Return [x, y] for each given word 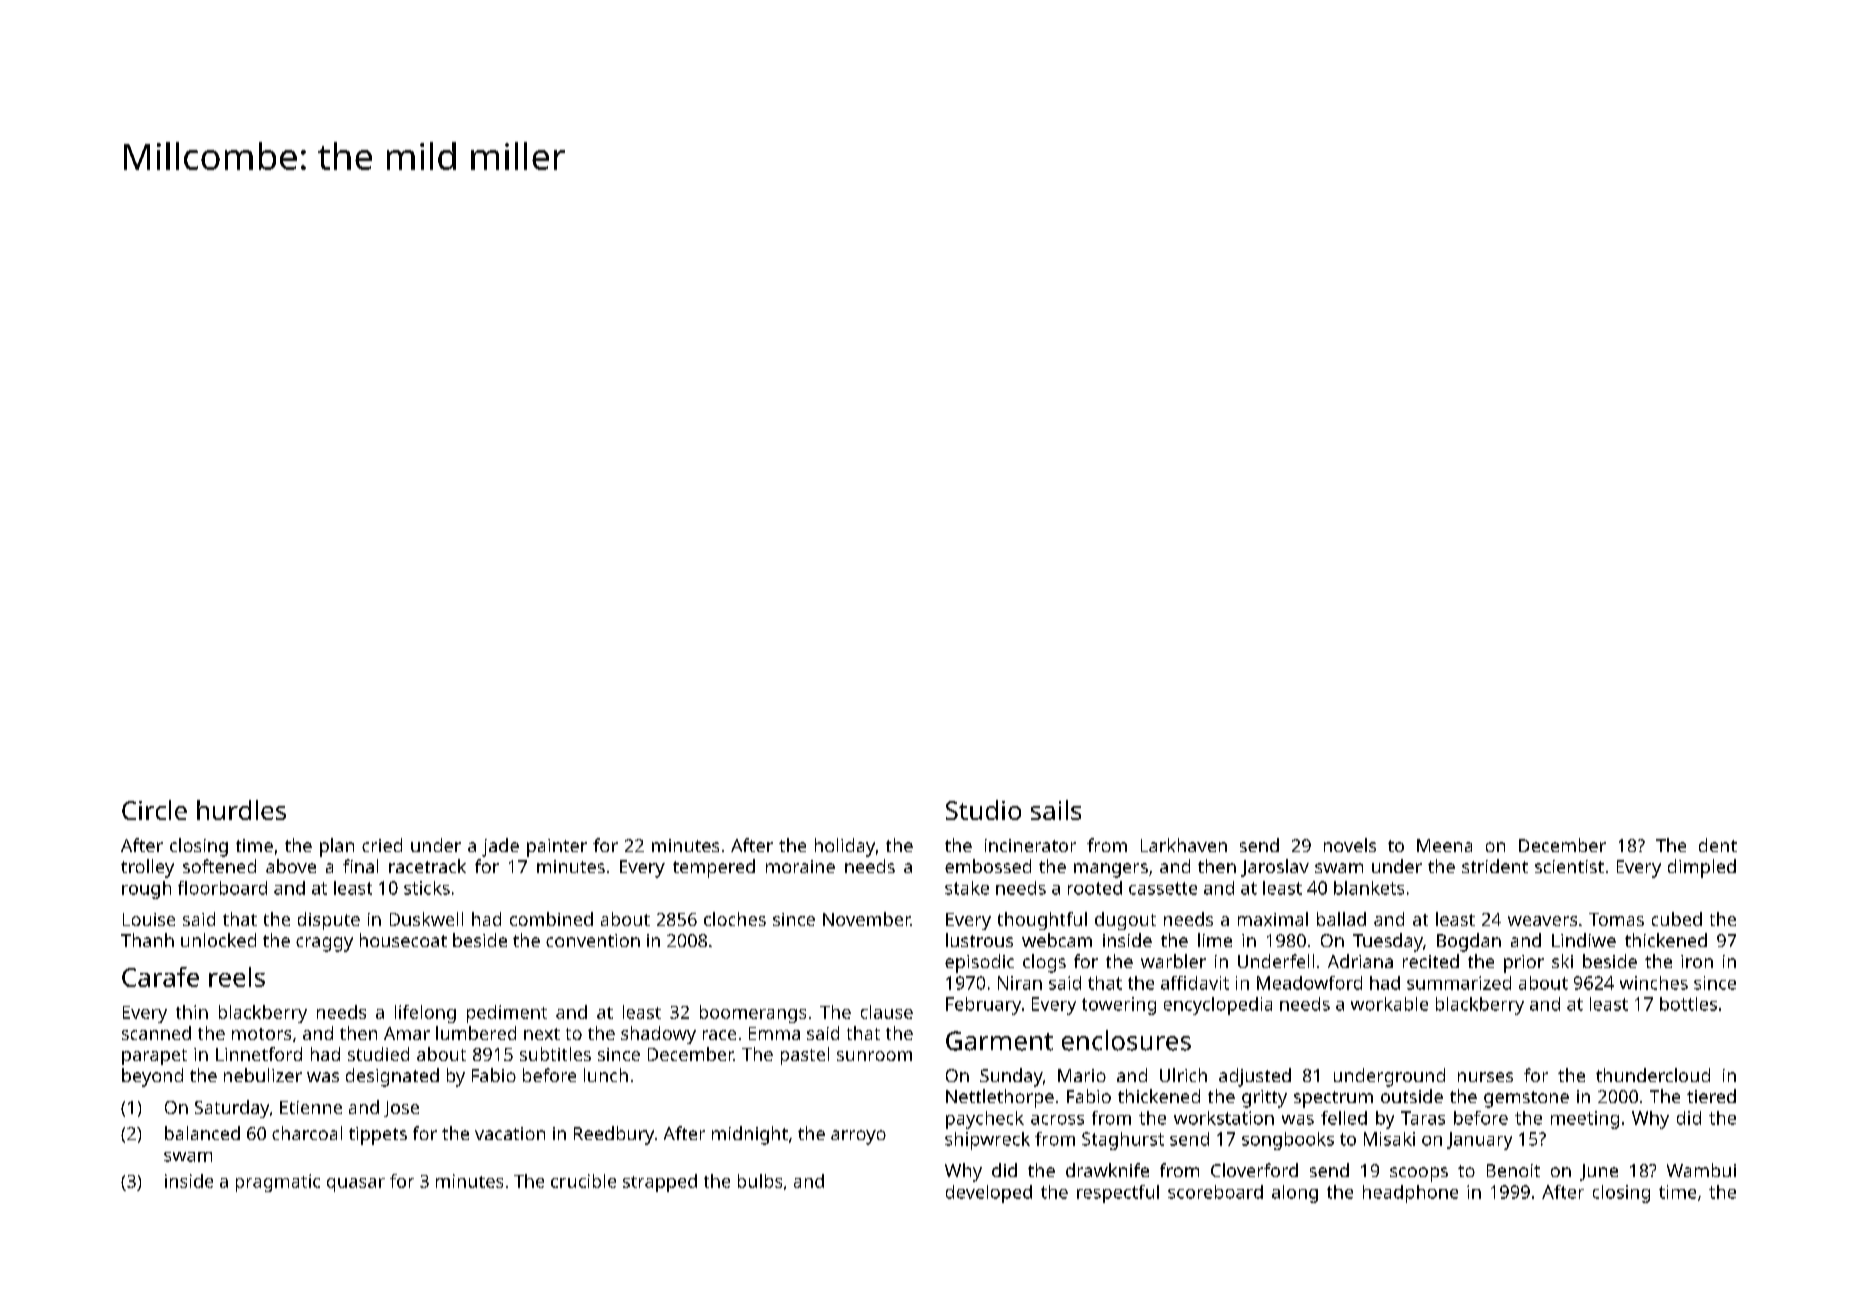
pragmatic [278, 1183]
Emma [774, 1033]
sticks [427, 888]
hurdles [241, 810]
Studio [983, 810]
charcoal [307, 1133]
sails [1056, 810]
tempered [714, 868]
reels [237, 977]
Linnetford [259, 1054]
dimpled [1702, 868]
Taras [1423, 1118]
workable [1389, 1004]
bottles [1688, 1004]
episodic [979, 963]
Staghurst [1123, 1141]
